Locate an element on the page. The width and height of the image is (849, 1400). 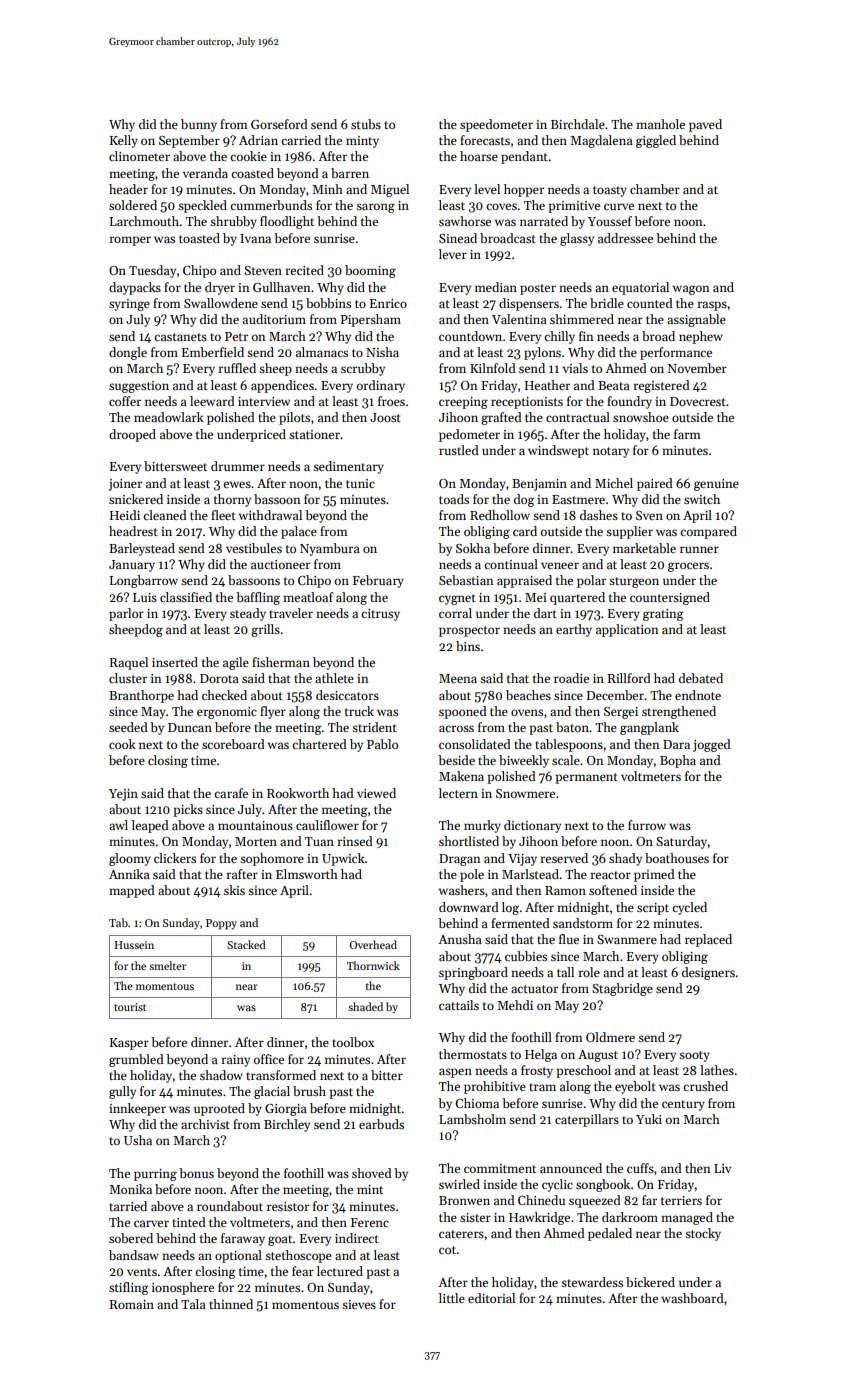
swirled is located at coordinates (459, 1184).
